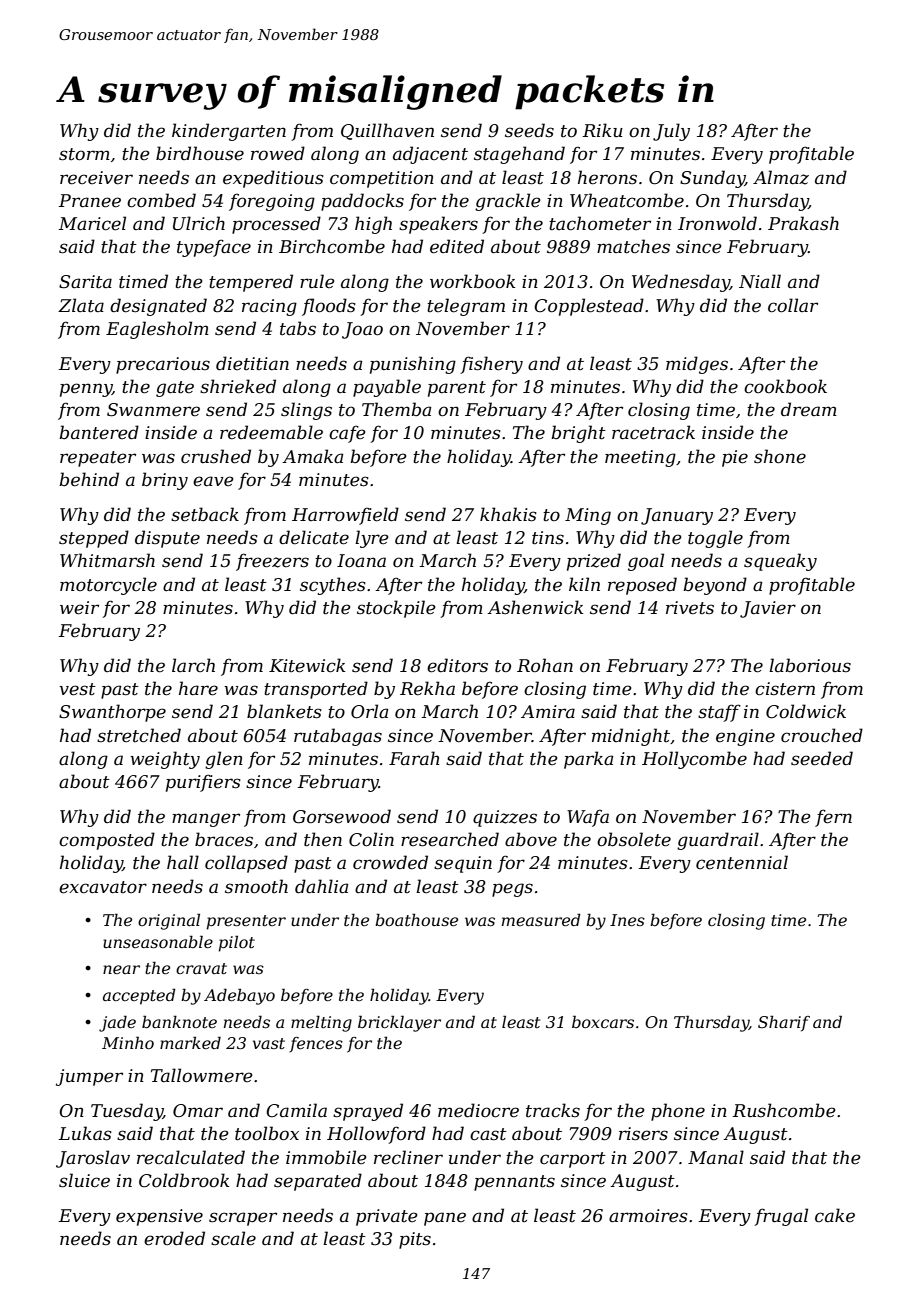  Describe the element at coordinates (199, 223) in the screenshot. I see `Ulrich` at that location.
